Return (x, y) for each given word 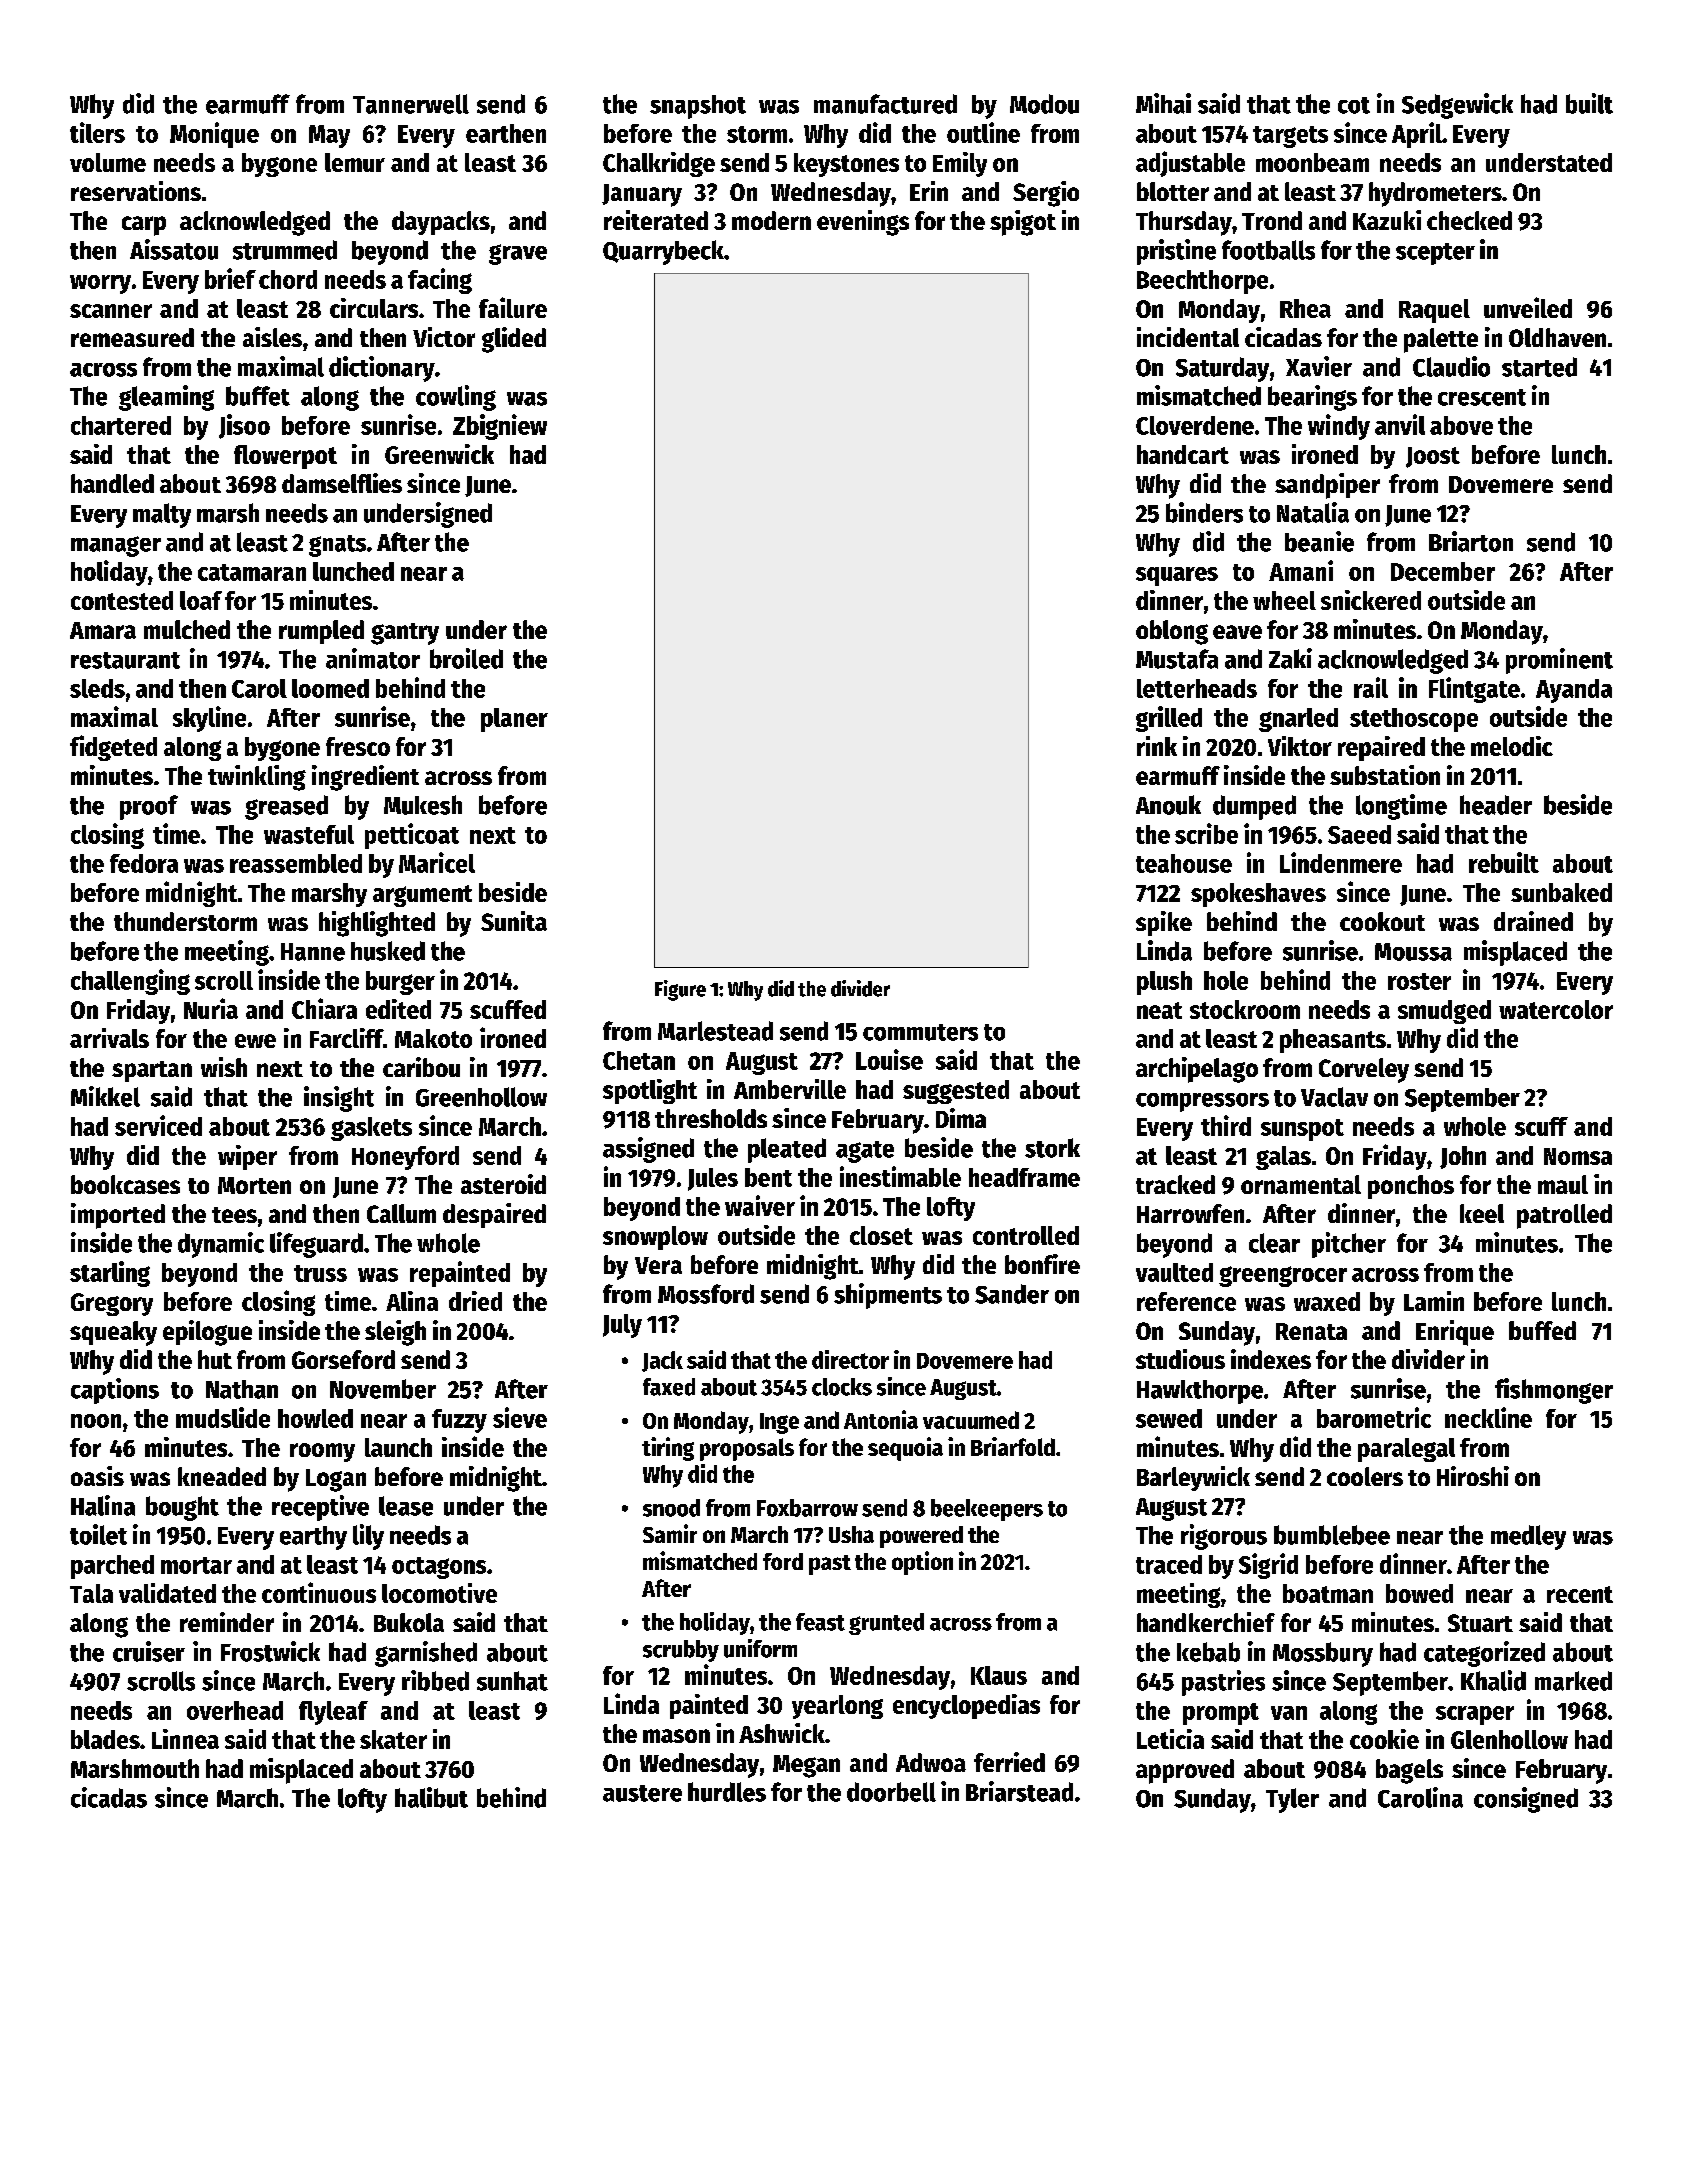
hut (215, 1359)
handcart (1183, 454)
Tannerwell (411, 104)
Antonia (881, 1419)
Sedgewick (1457, 106)
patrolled (1564, 1216)
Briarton (1471, 541)
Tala (91, 1593)
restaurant (125, 660)
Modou (1044, 104)
